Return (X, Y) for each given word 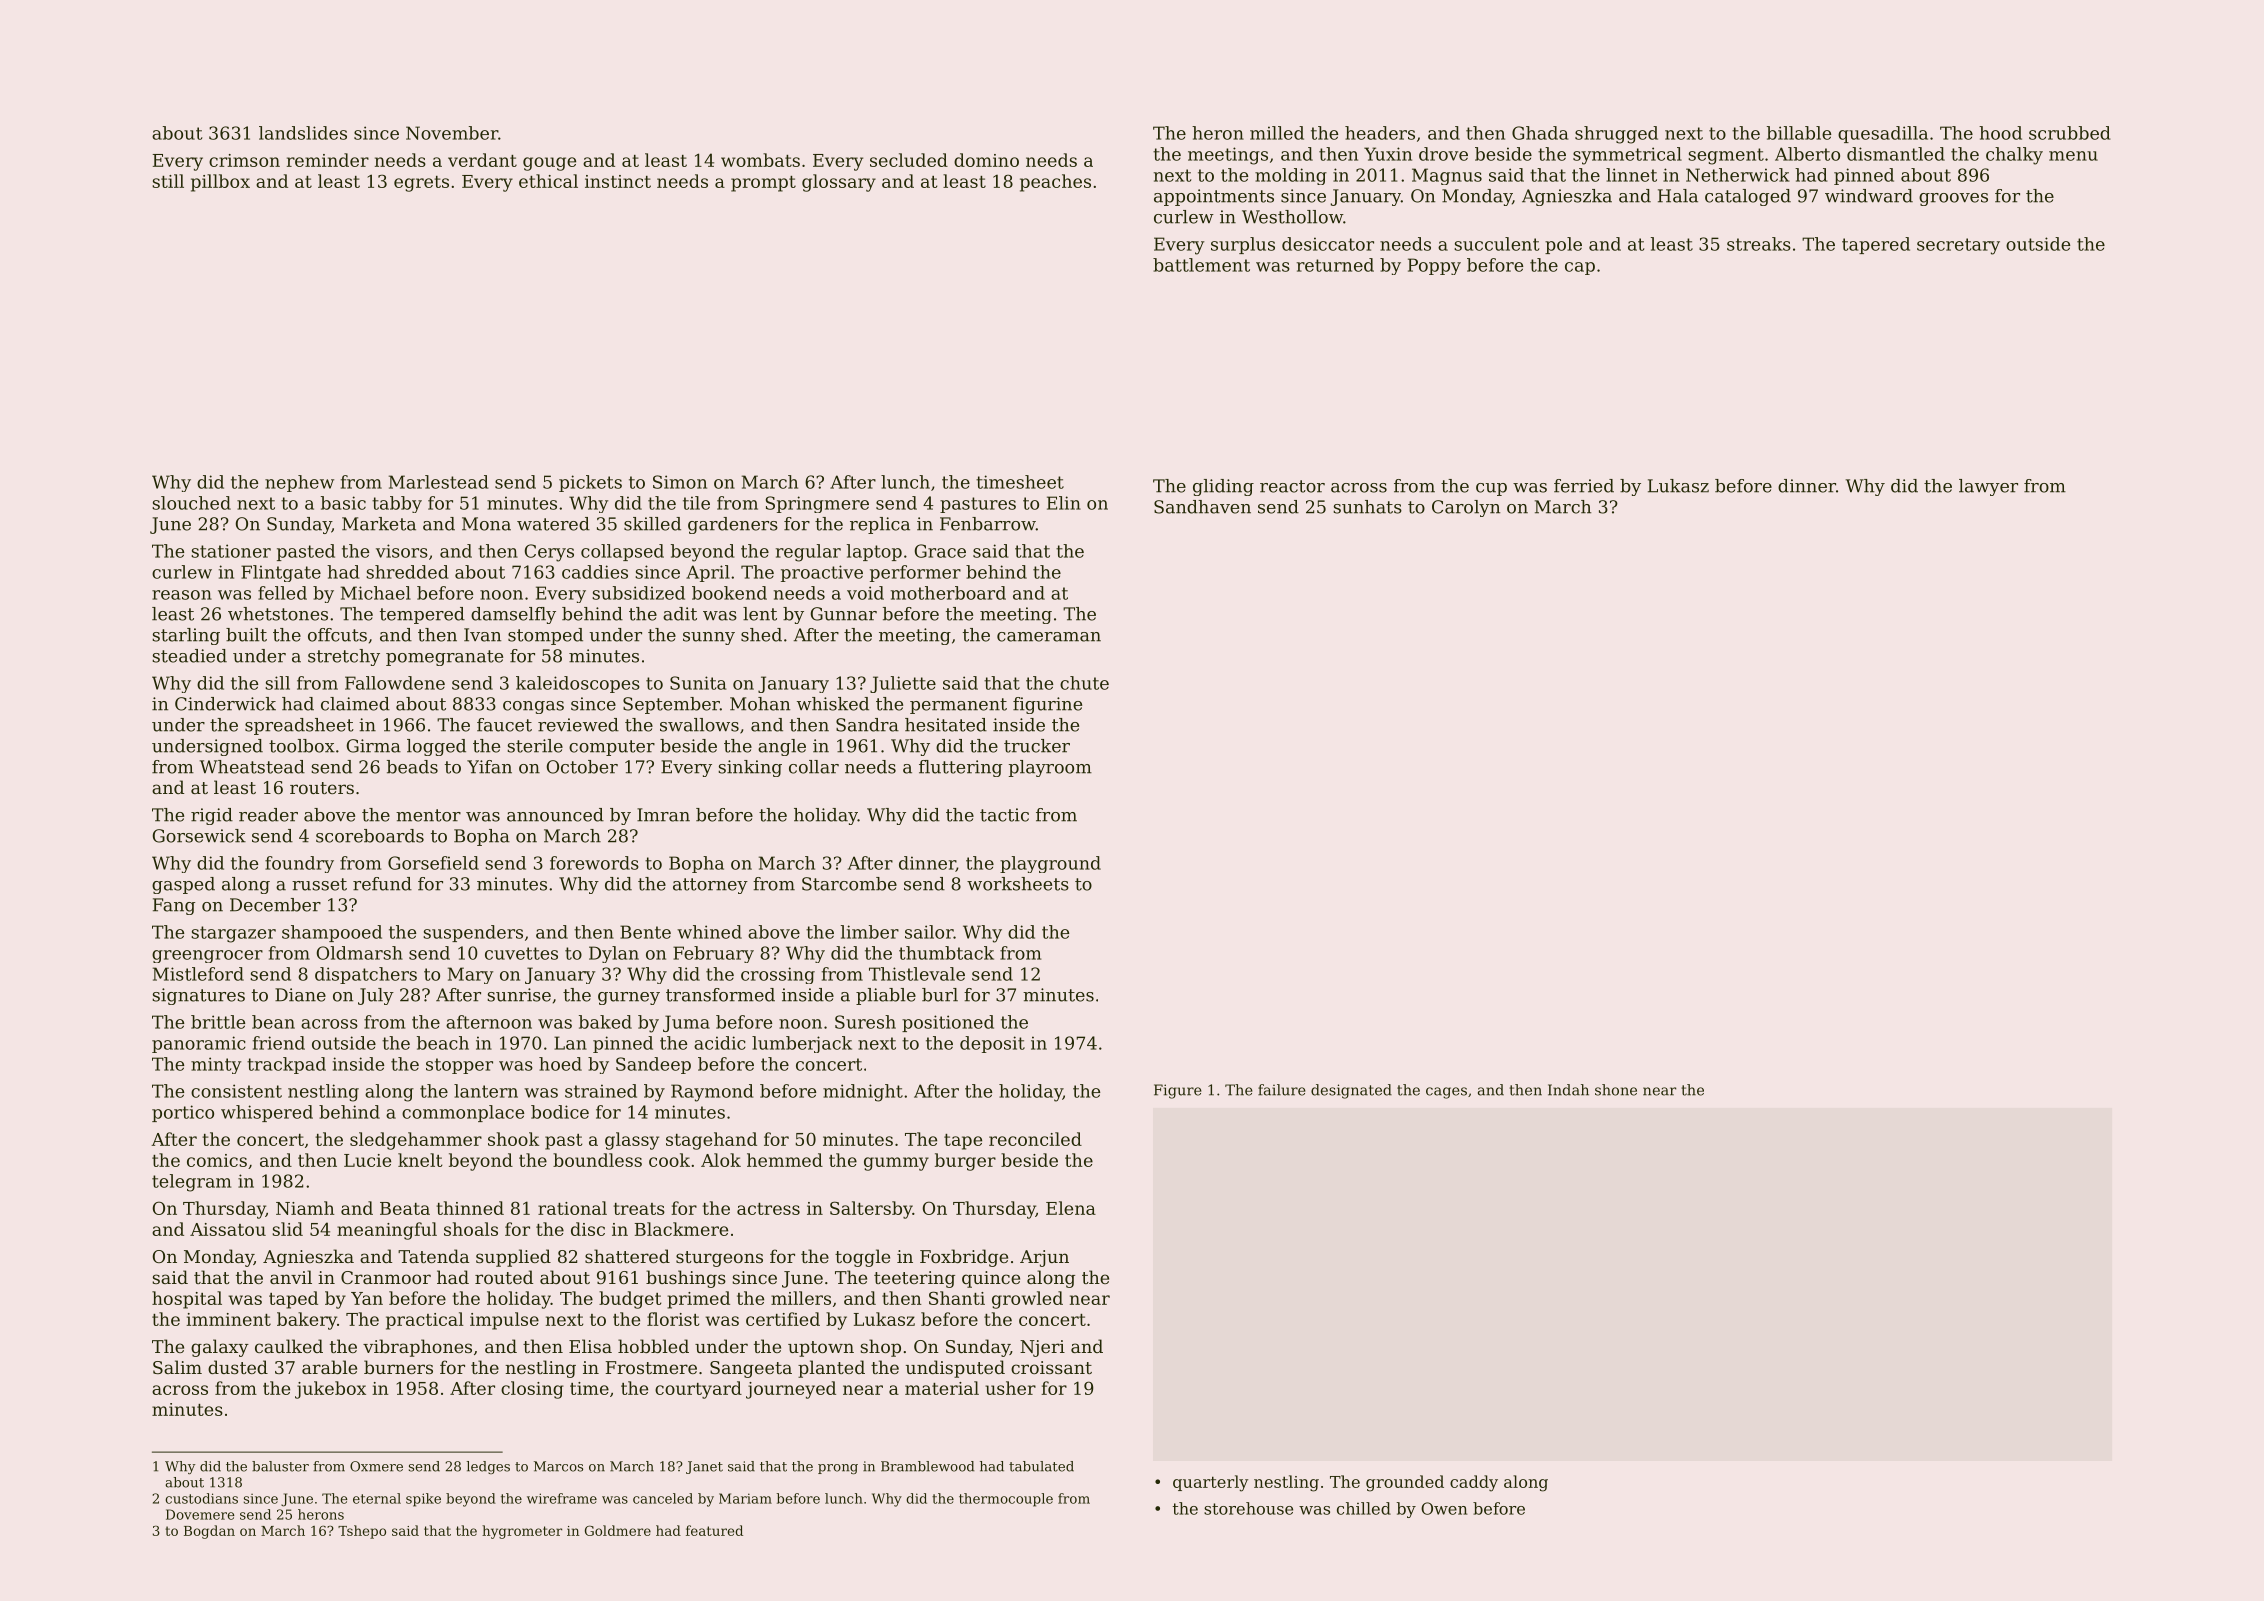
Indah (1568, 1090)
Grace (940, 551)
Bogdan (209, 1532)
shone (1616, 1090)
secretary (1958, 246)
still (168, 181)
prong (838, 1469)
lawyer (1988, 487)
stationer (231, 551)
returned (1335, 265)
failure (1282, 1090)
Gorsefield (433, 863)
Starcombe (849, 884)
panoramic (199, 1044)
